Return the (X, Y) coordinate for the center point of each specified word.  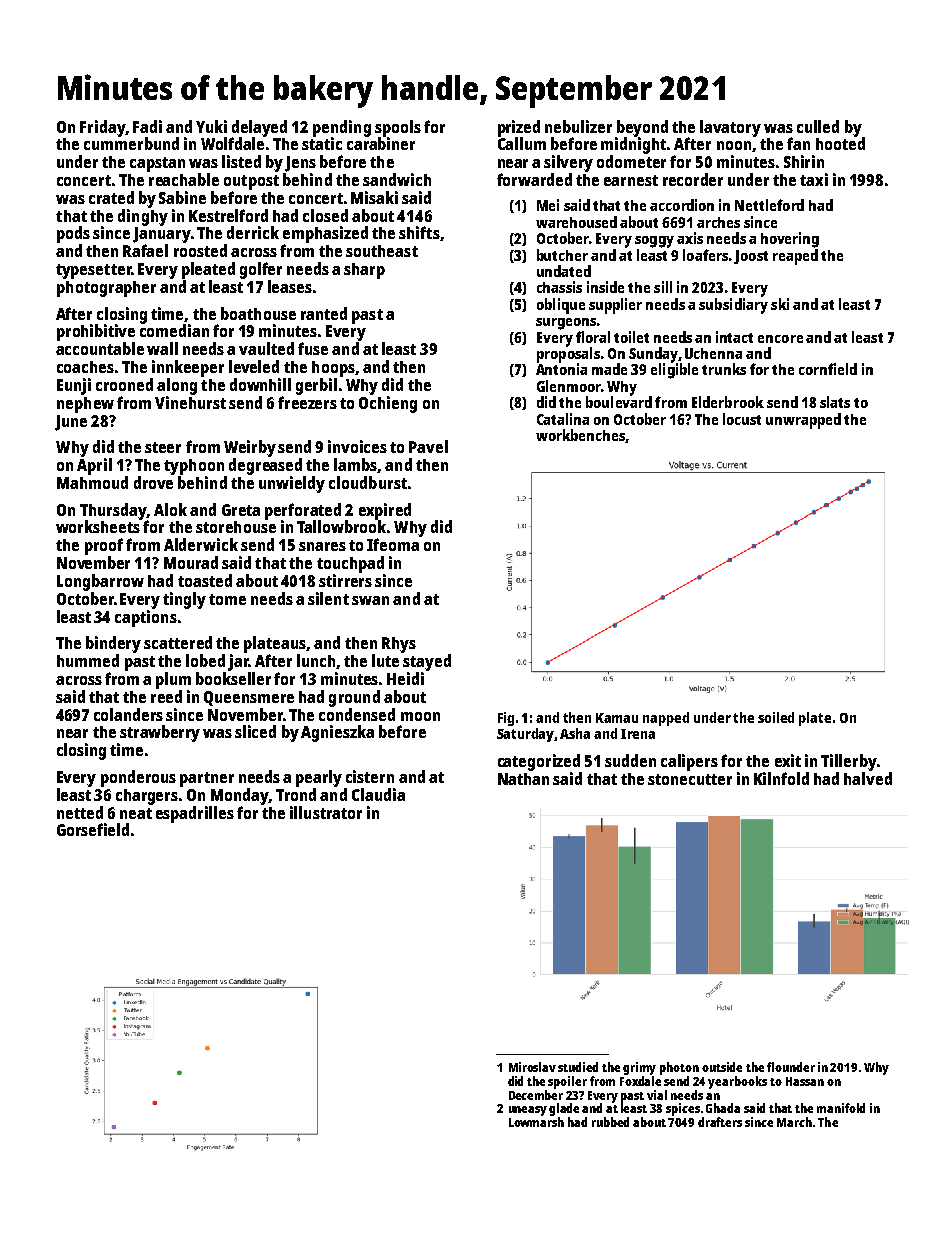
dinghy (143, 217)
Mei (548, 205)
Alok (170, 509)
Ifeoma (393, 544)
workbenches (580, 435)
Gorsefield (93, 829)
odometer (631, 161)
